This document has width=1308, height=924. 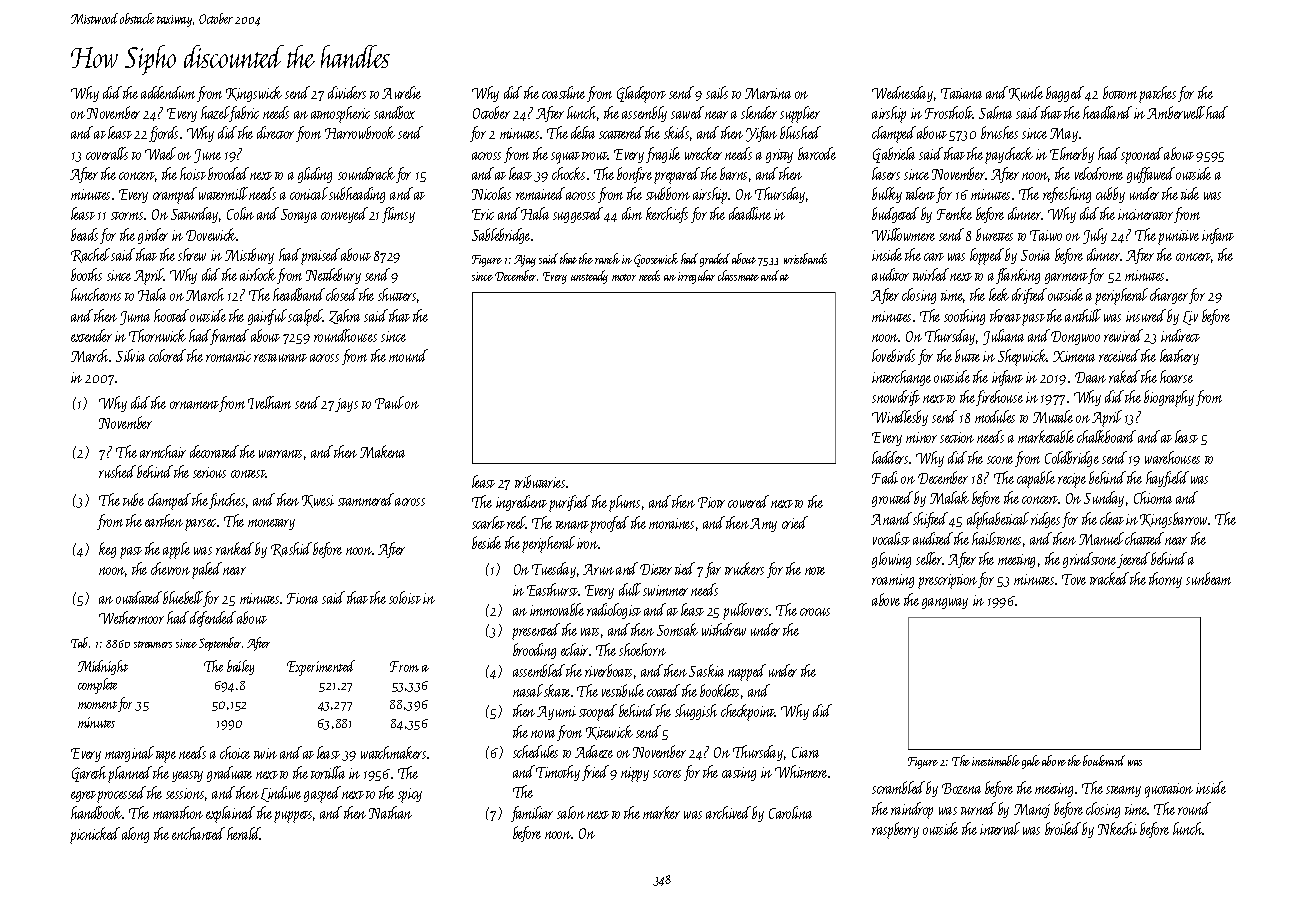 I want to click on barcode, so click(x=817, y=153).
